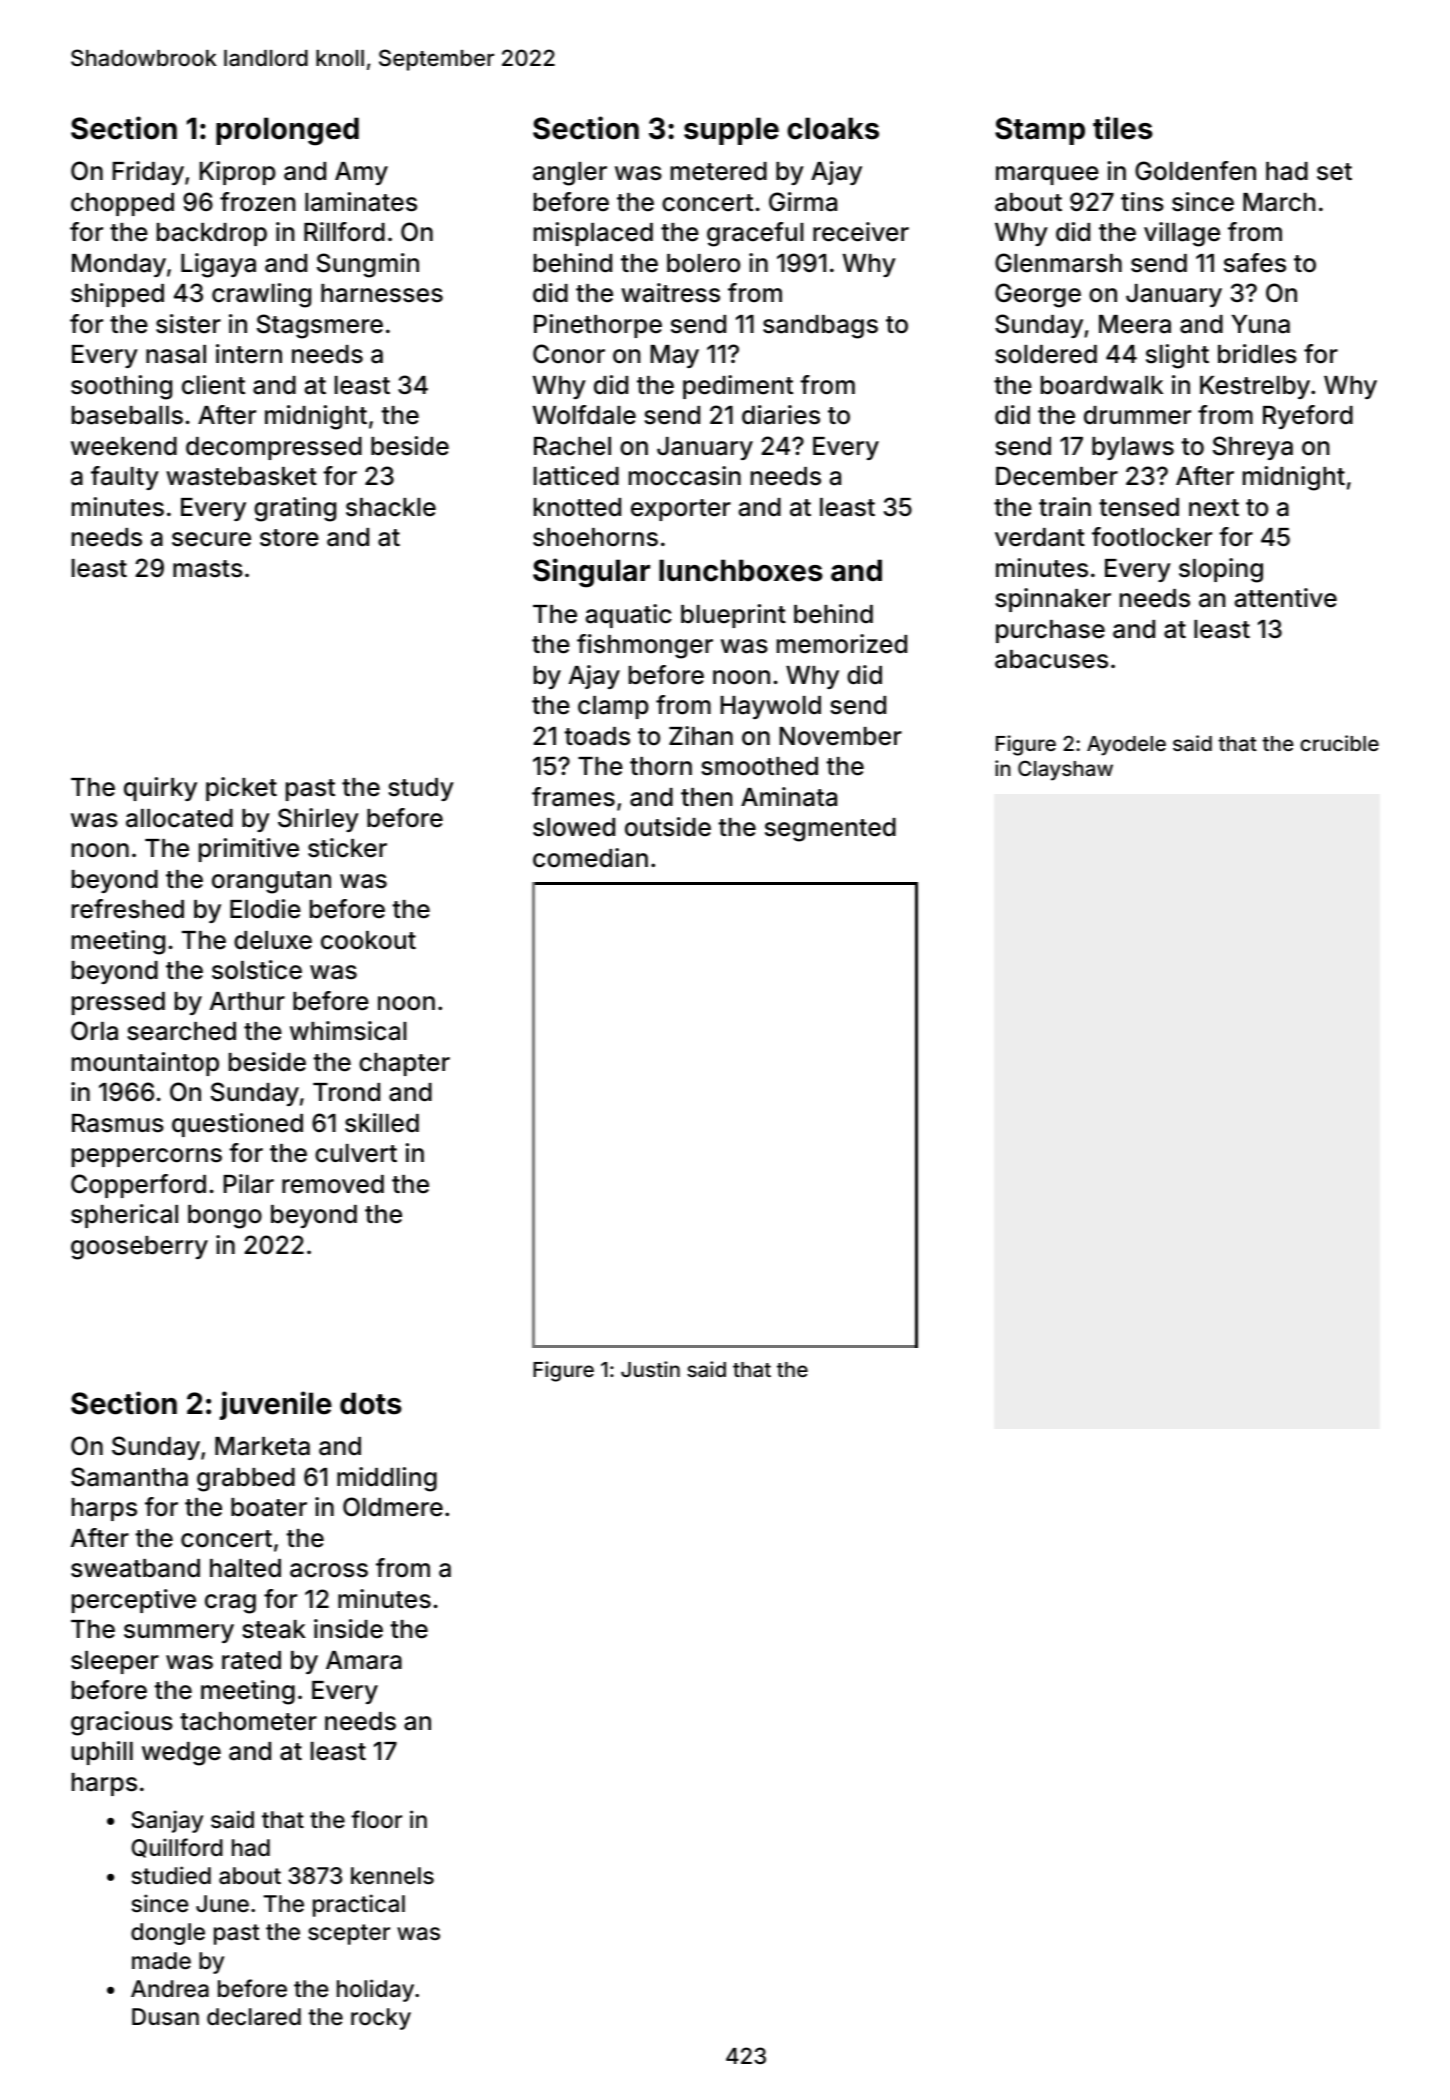 The image size is (1450, 2100). I want to click on crucible, so click(1339, 743).
